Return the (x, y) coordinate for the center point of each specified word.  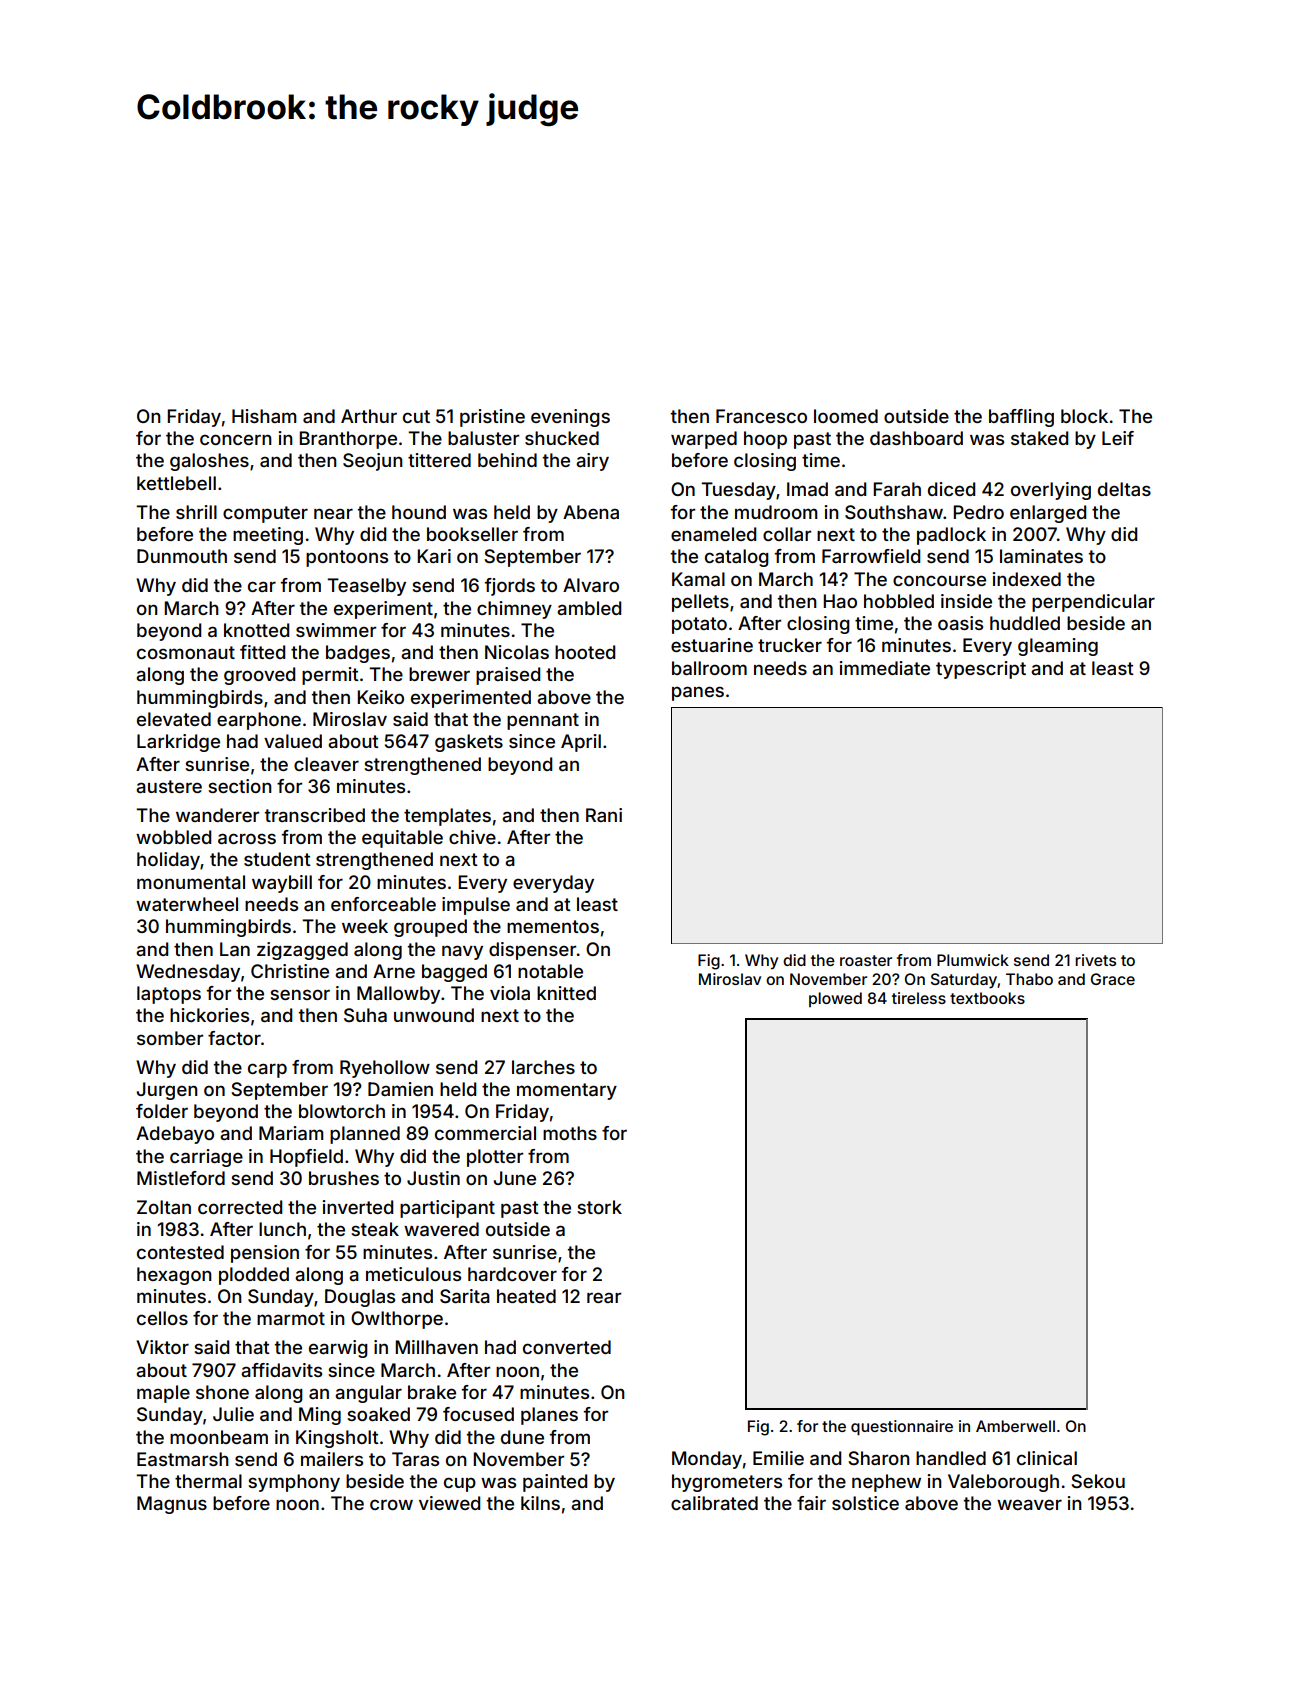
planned (365, 1135)
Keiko (380, 697)
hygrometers (727, 1483)
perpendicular (1093, 603)
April (581, 743)
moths (570, 1133)
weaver (1029, 1504)
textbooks (987, 998)
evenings (570, 418)
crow (391, 1504)
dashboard (916, 438)
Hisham (264, 416)
